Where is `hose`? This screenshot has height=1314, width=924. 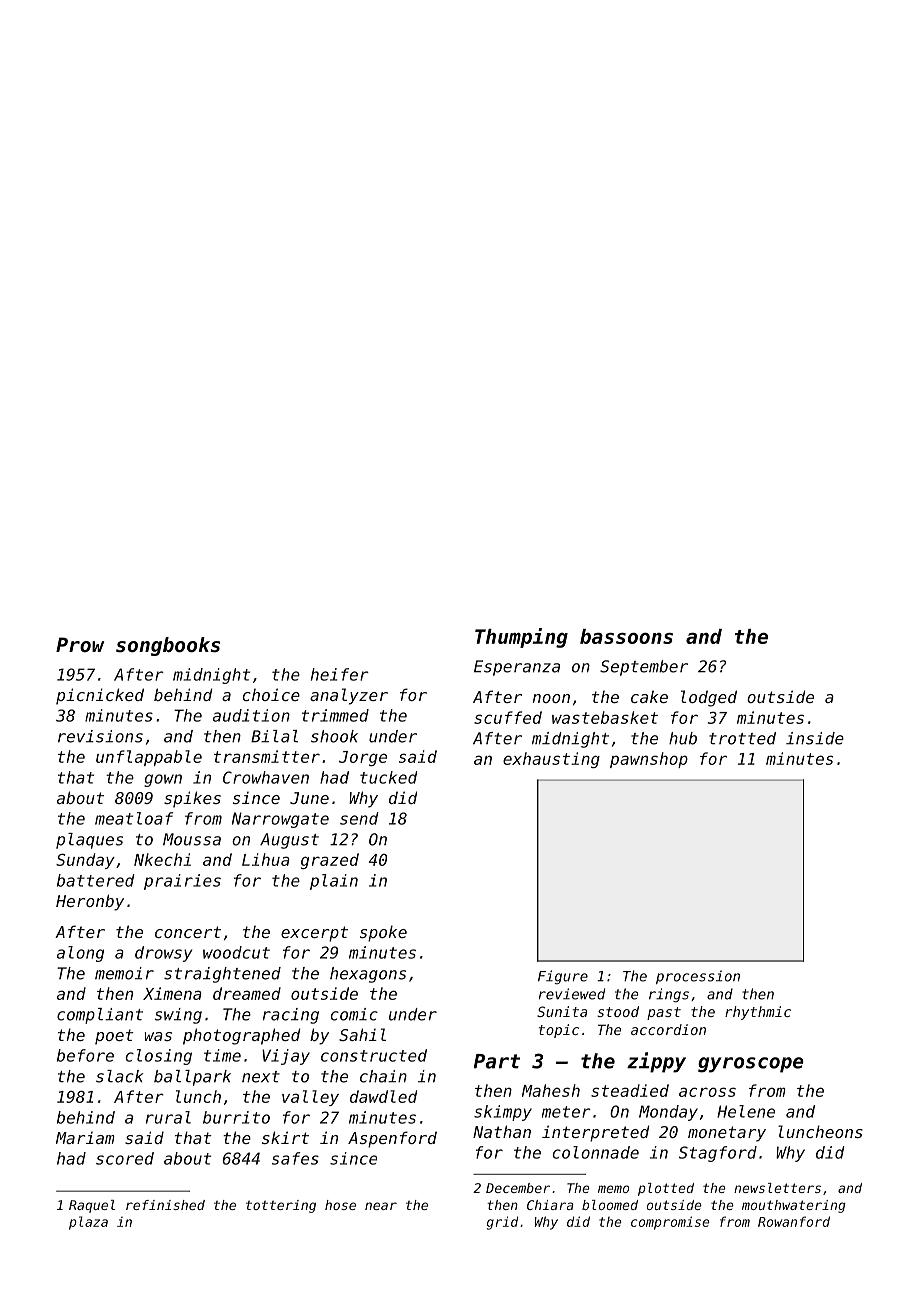
hose is located at coordinates (340, 1205).
